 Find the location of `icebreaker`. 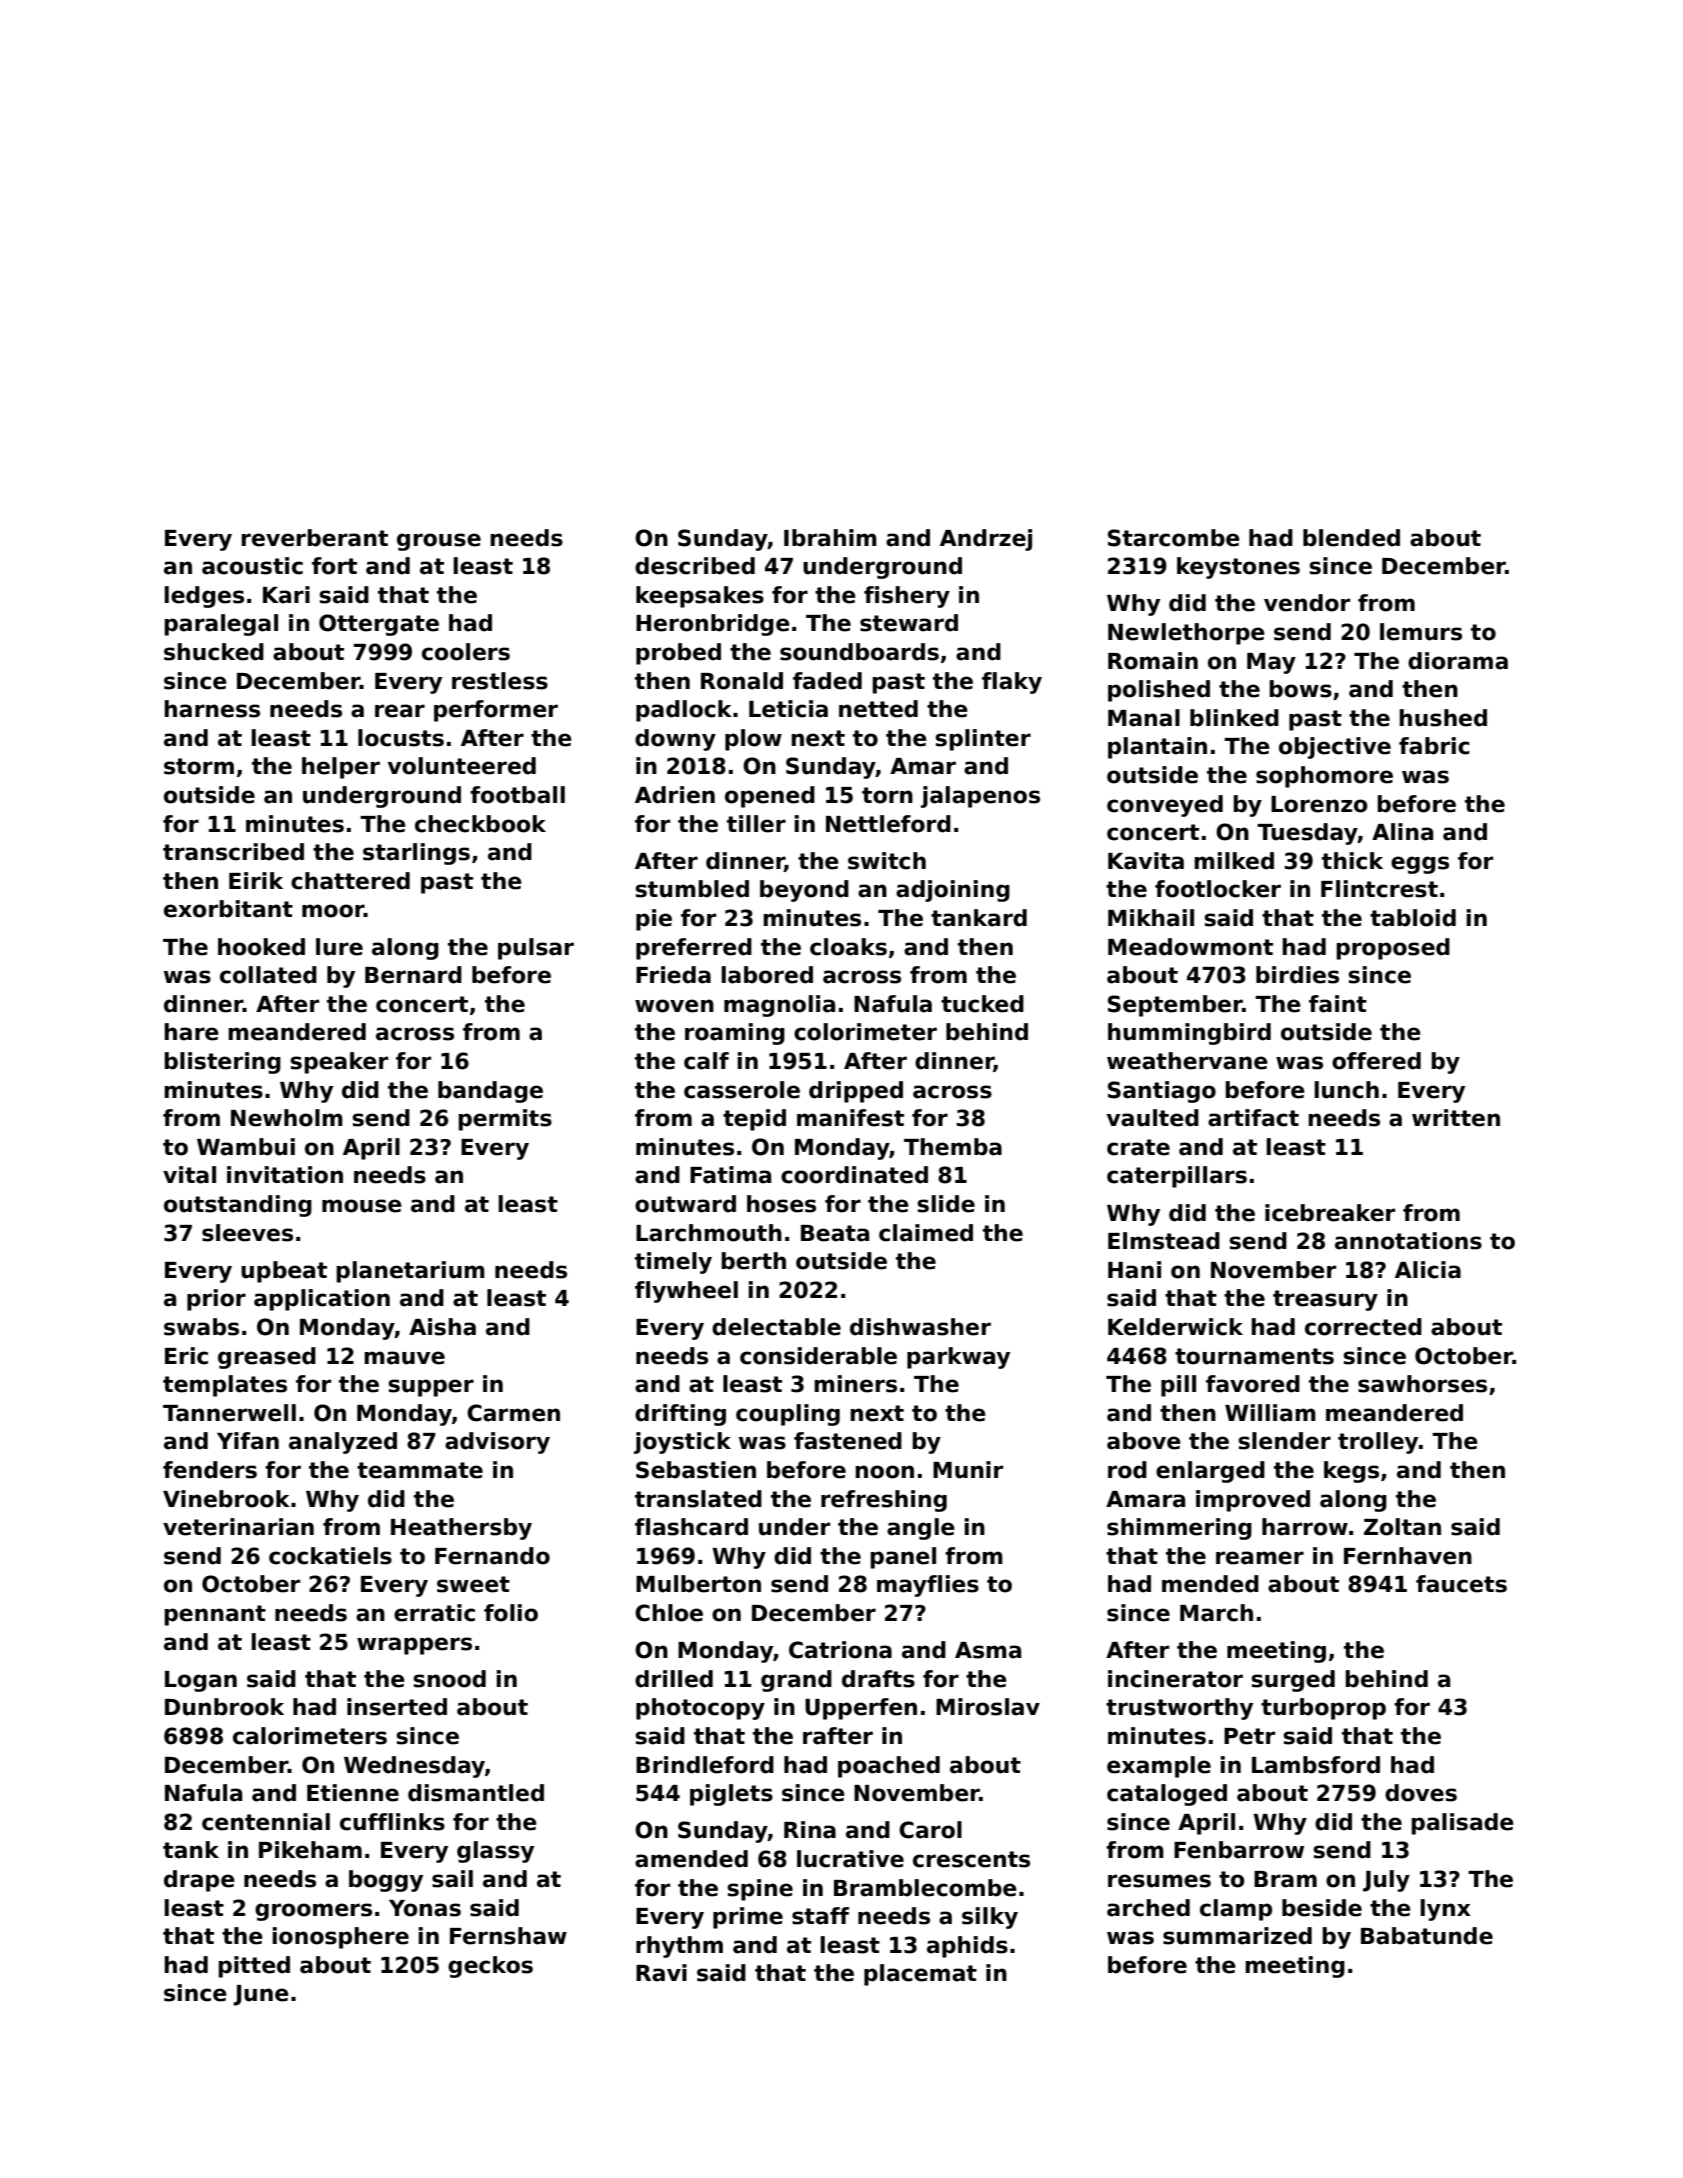

icebreaker is located at coordinates (1330, 1213).
